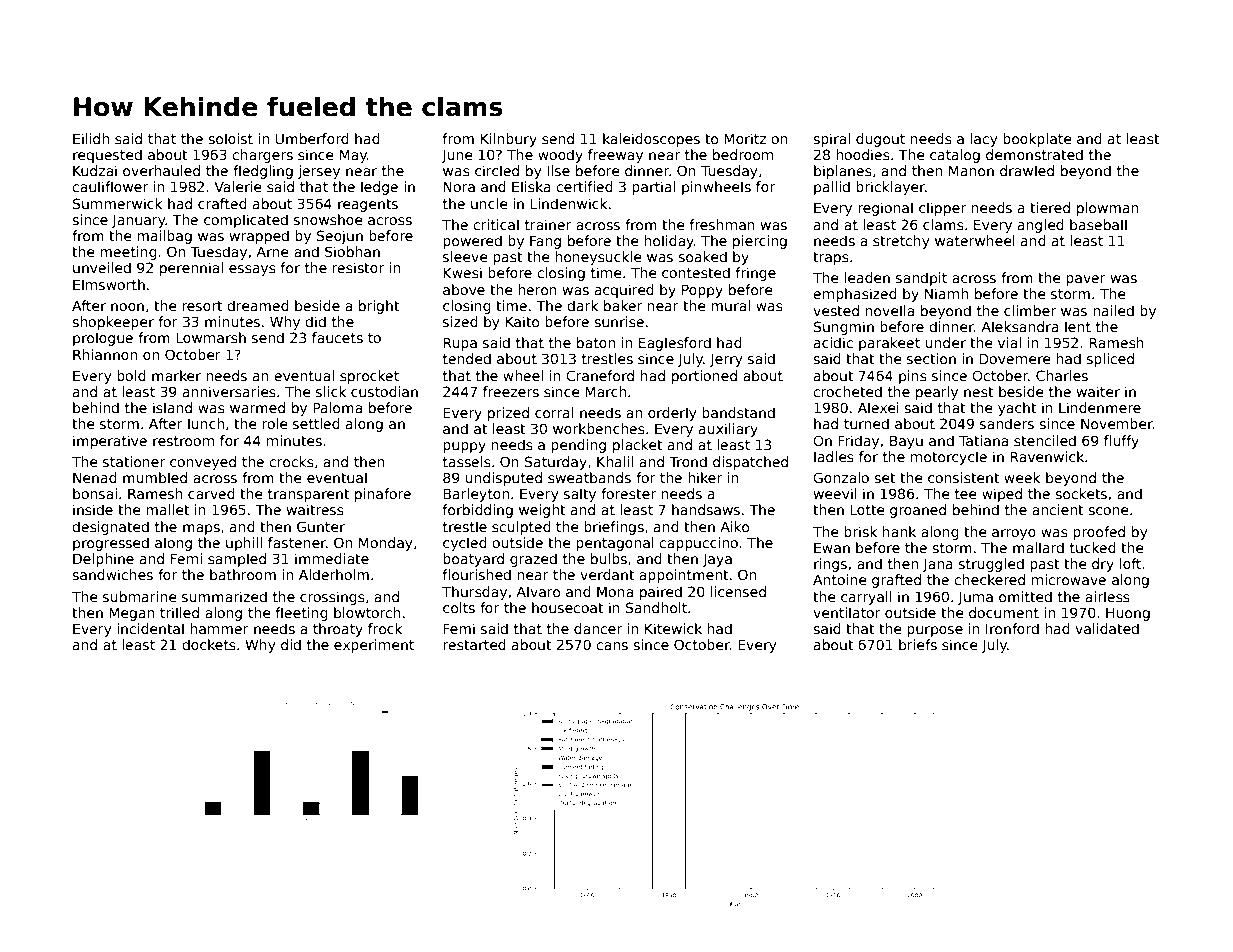 The width and height of the screenshot is (1233, 952). What do you see at coordinates (889, 344) in the screenshot?
I see `parakeet` at bounding box center [889, 344].
